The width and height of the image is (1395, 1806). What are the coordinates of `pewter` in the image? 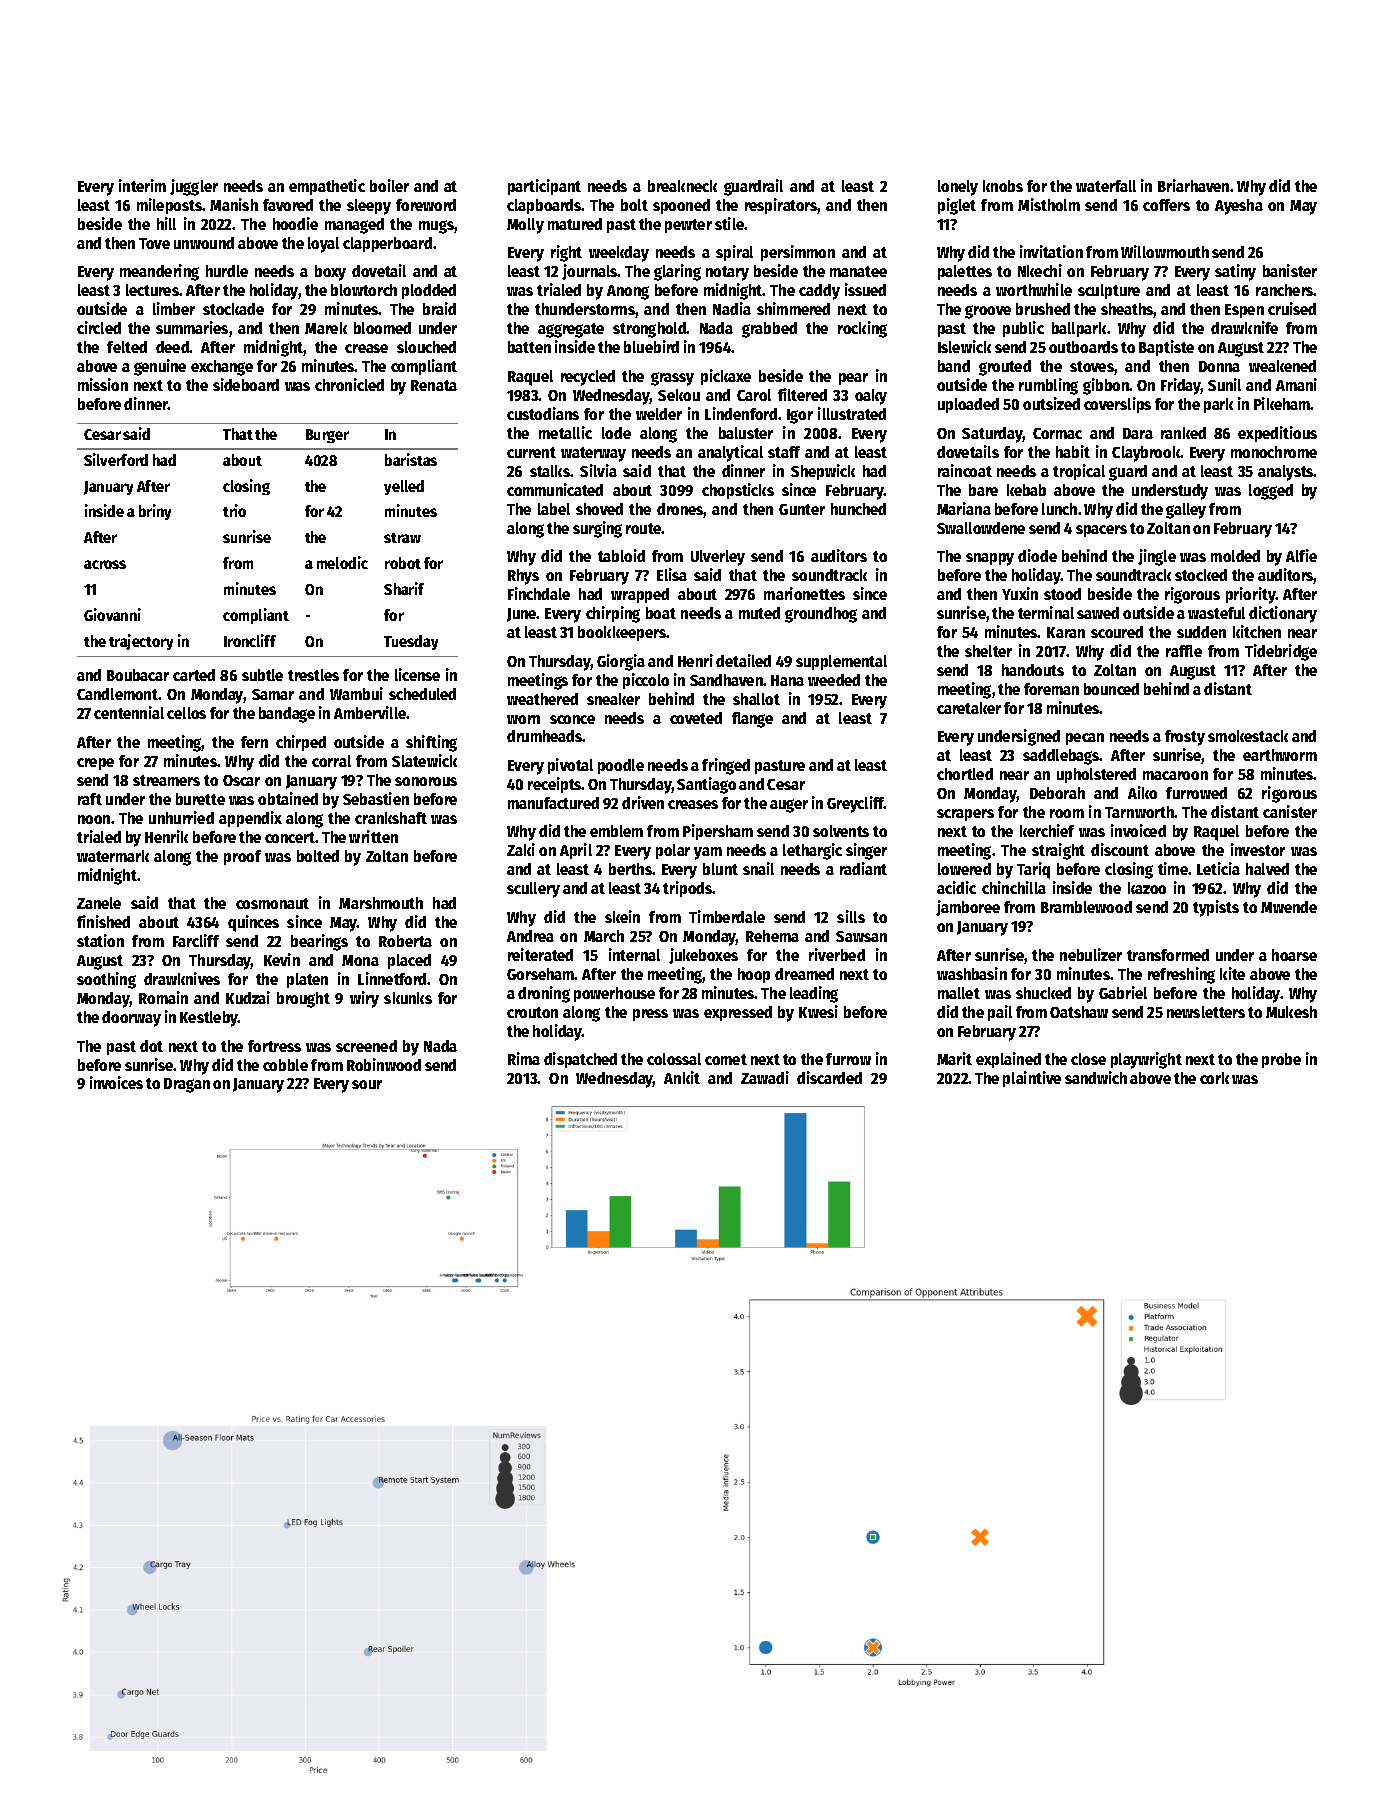 It's located at (688, 226).
